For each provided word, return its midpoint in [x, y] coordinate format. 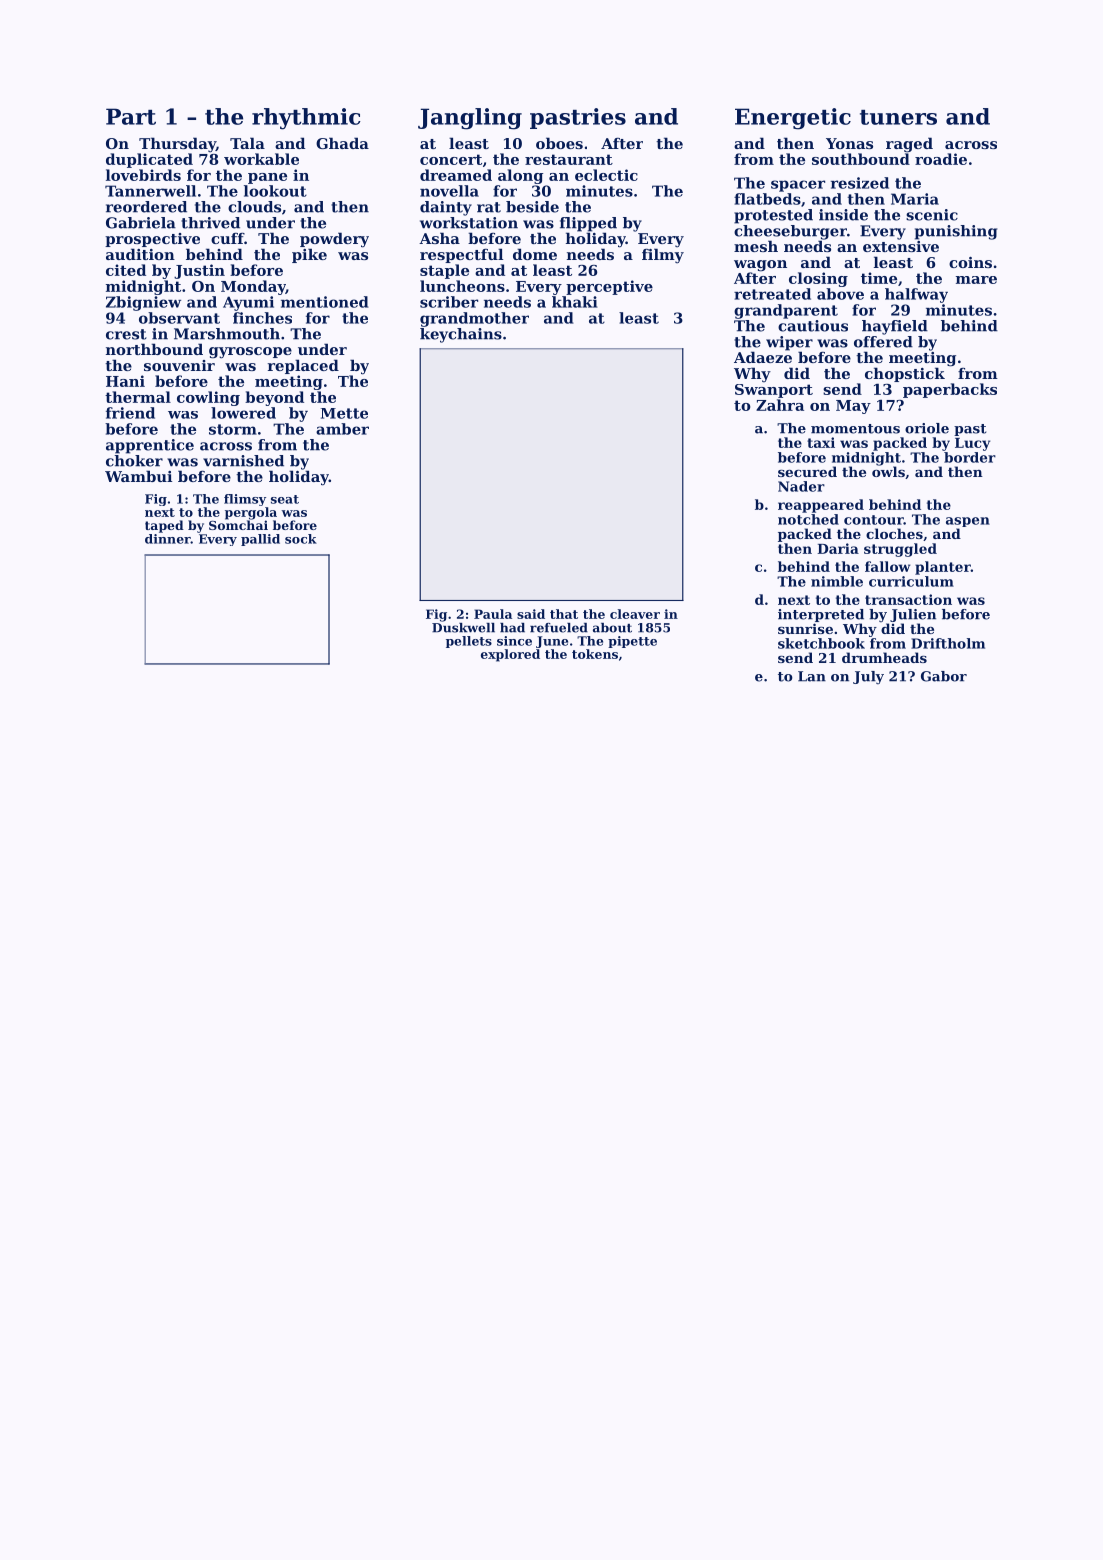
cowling [208, 398]
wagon [760, 266]
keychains [461, 335]
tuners [898, 117]
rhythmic [306, 119]
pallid [260, 540]
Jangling [470, 119]
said [531, 614]
